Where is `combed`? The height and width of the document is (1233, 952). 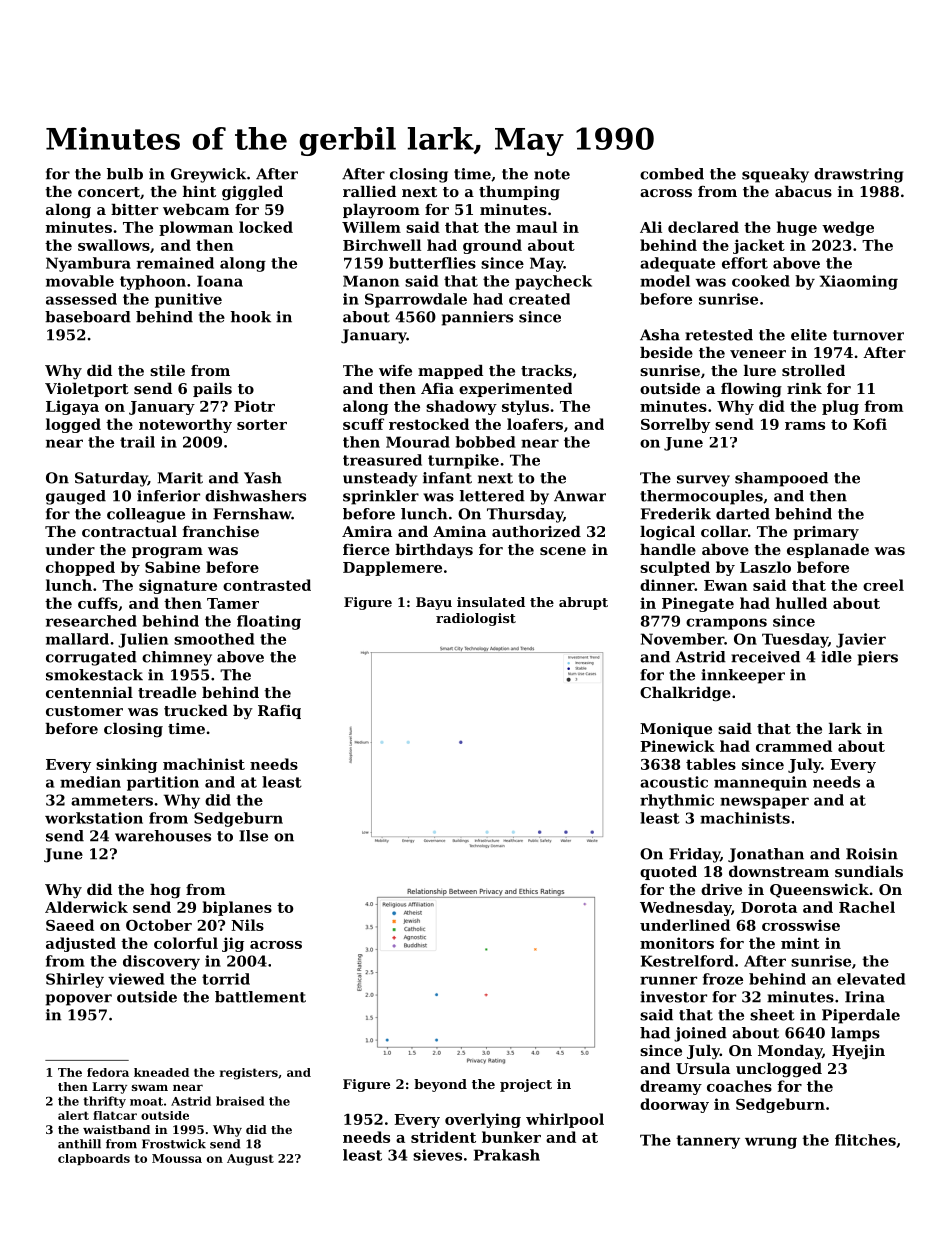
combed is located at coordinates (672, 174).
